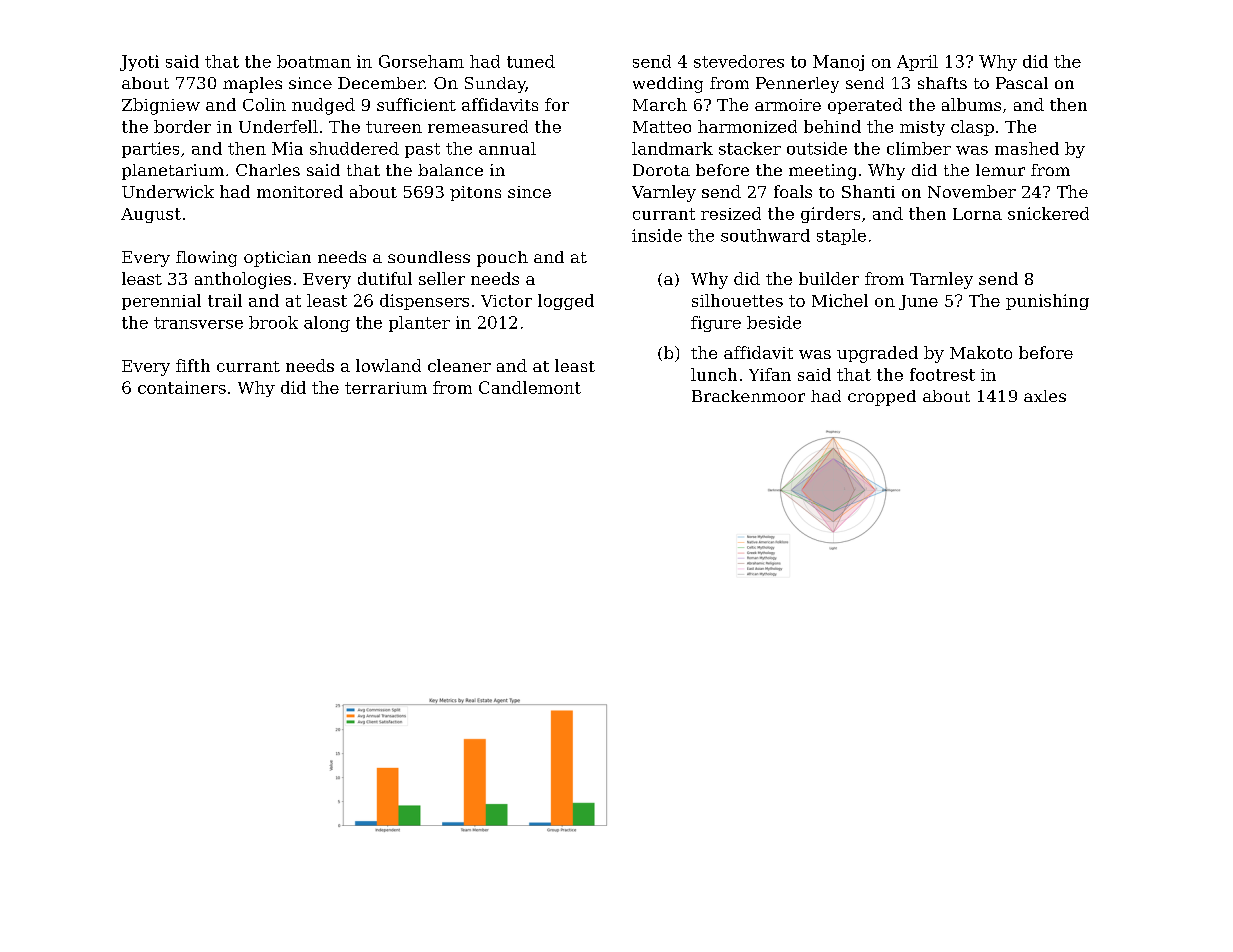 The image size is (1233, 952). I want to click on axles, so click(1045, 396).
